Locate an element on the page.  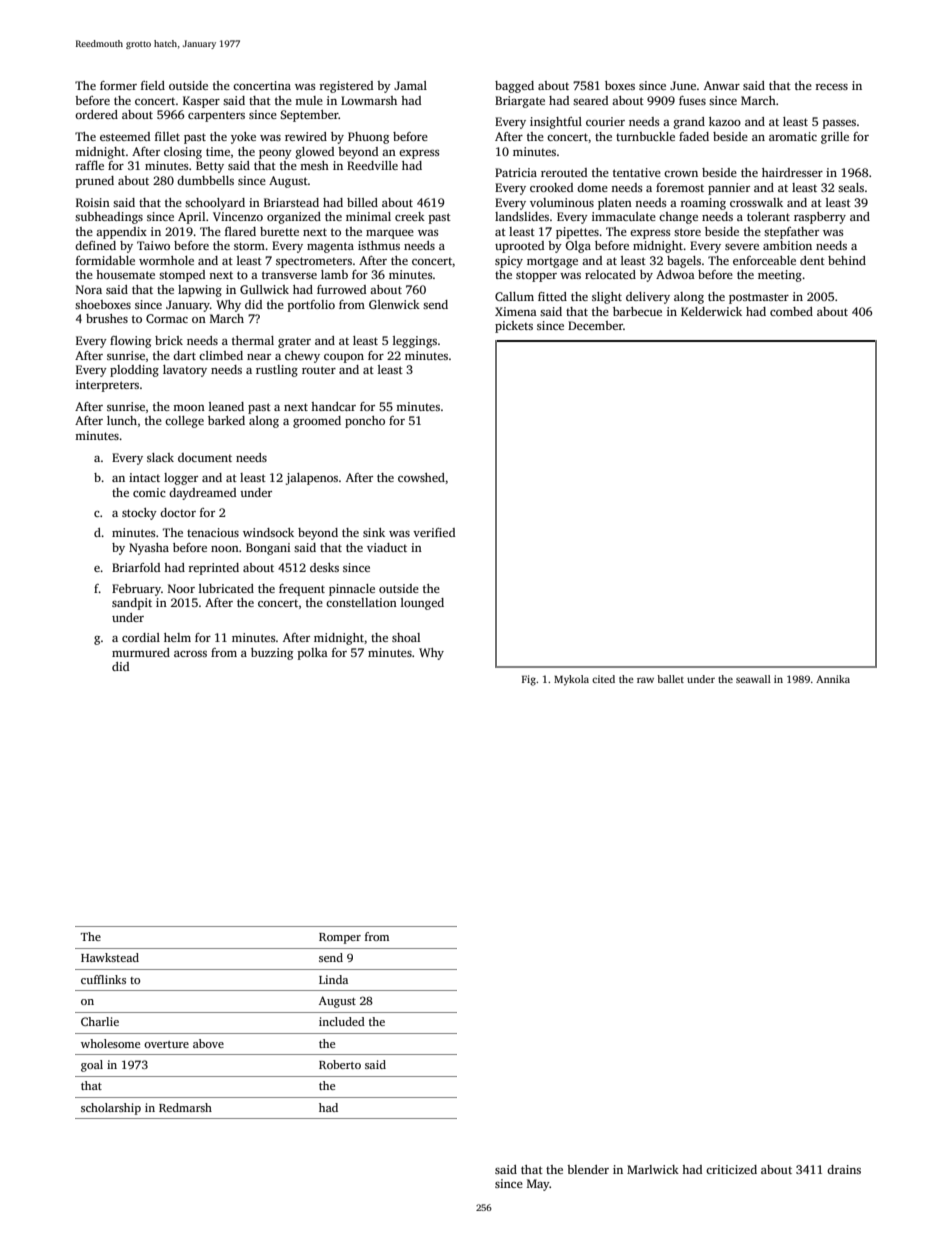
Romper is located at coordinates (340, 938).
